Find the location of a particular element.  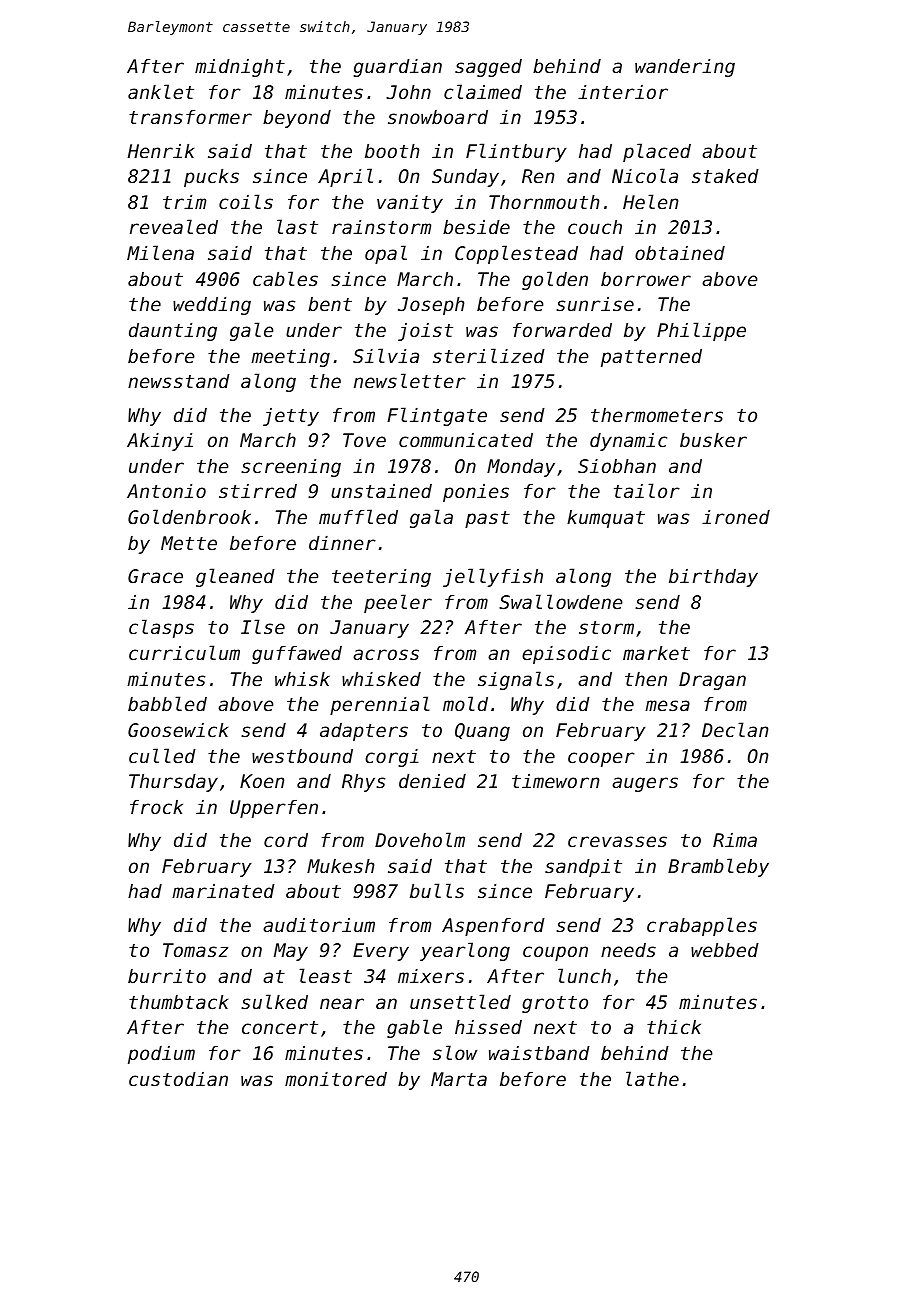

midnight is located at coordinates (240, 68).
